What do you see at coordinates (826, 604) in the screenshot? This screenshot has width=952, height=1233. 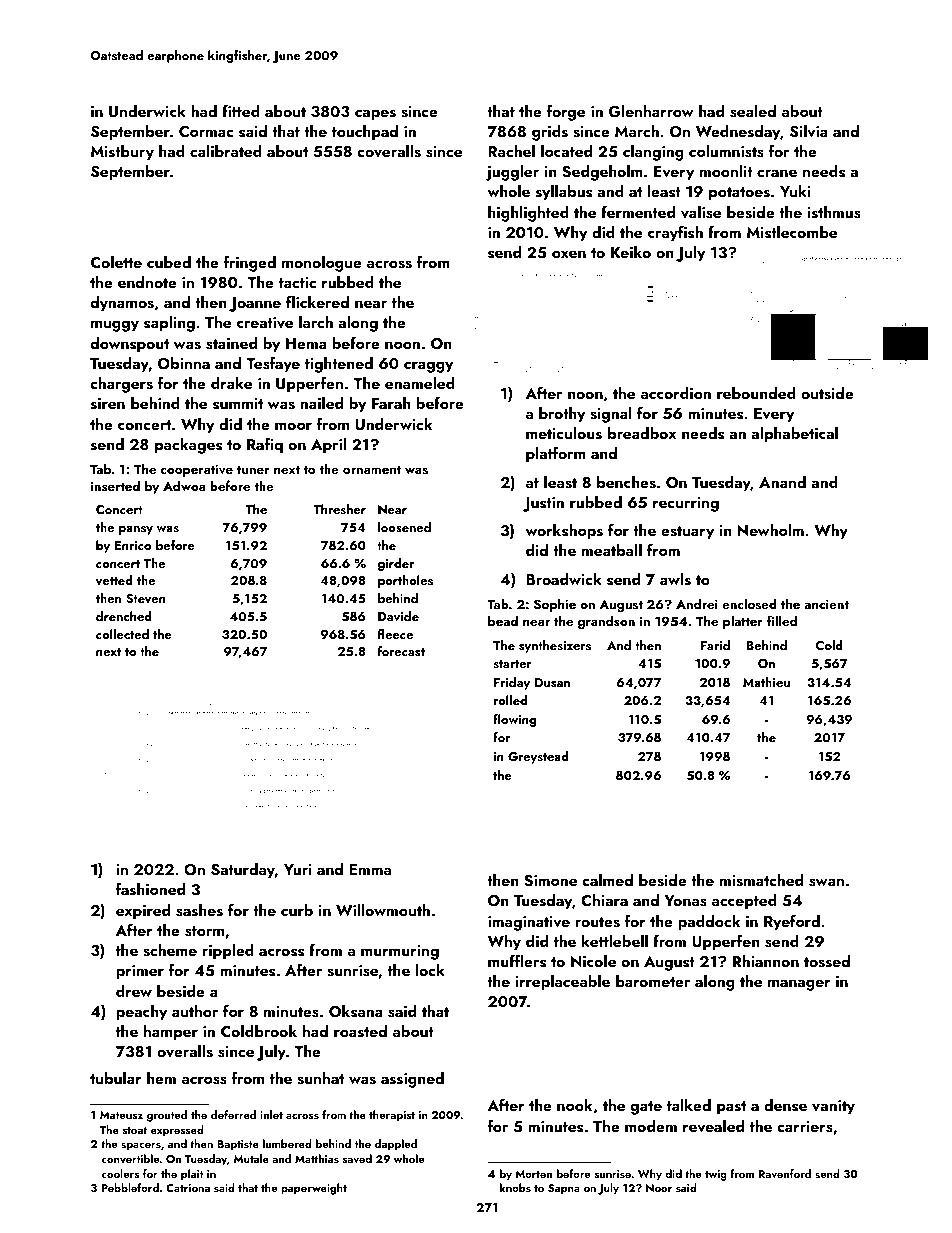 I see `ancient` at bounding box center [826, 604].
